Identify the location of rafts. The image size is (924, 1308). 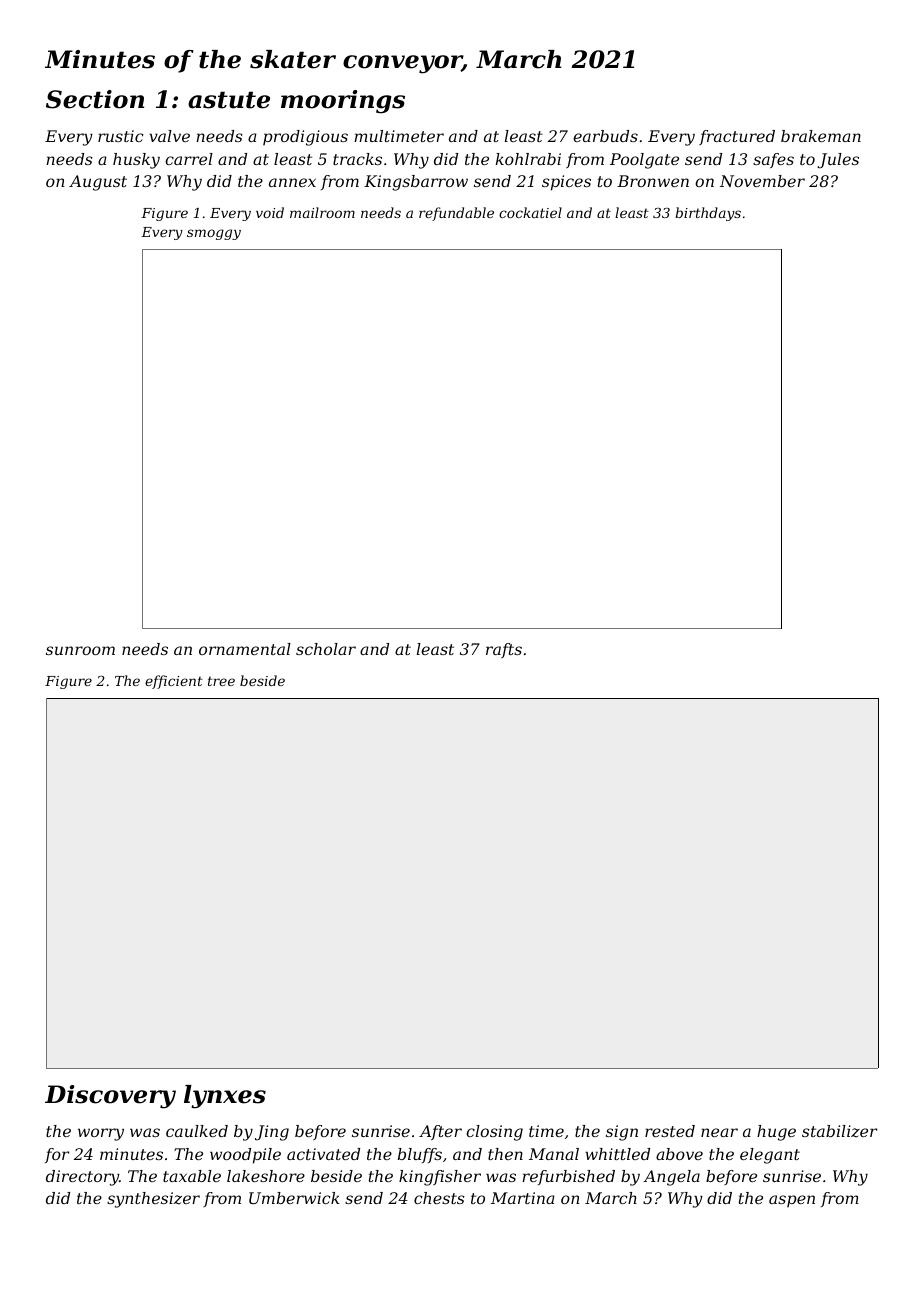
(504, 650).
